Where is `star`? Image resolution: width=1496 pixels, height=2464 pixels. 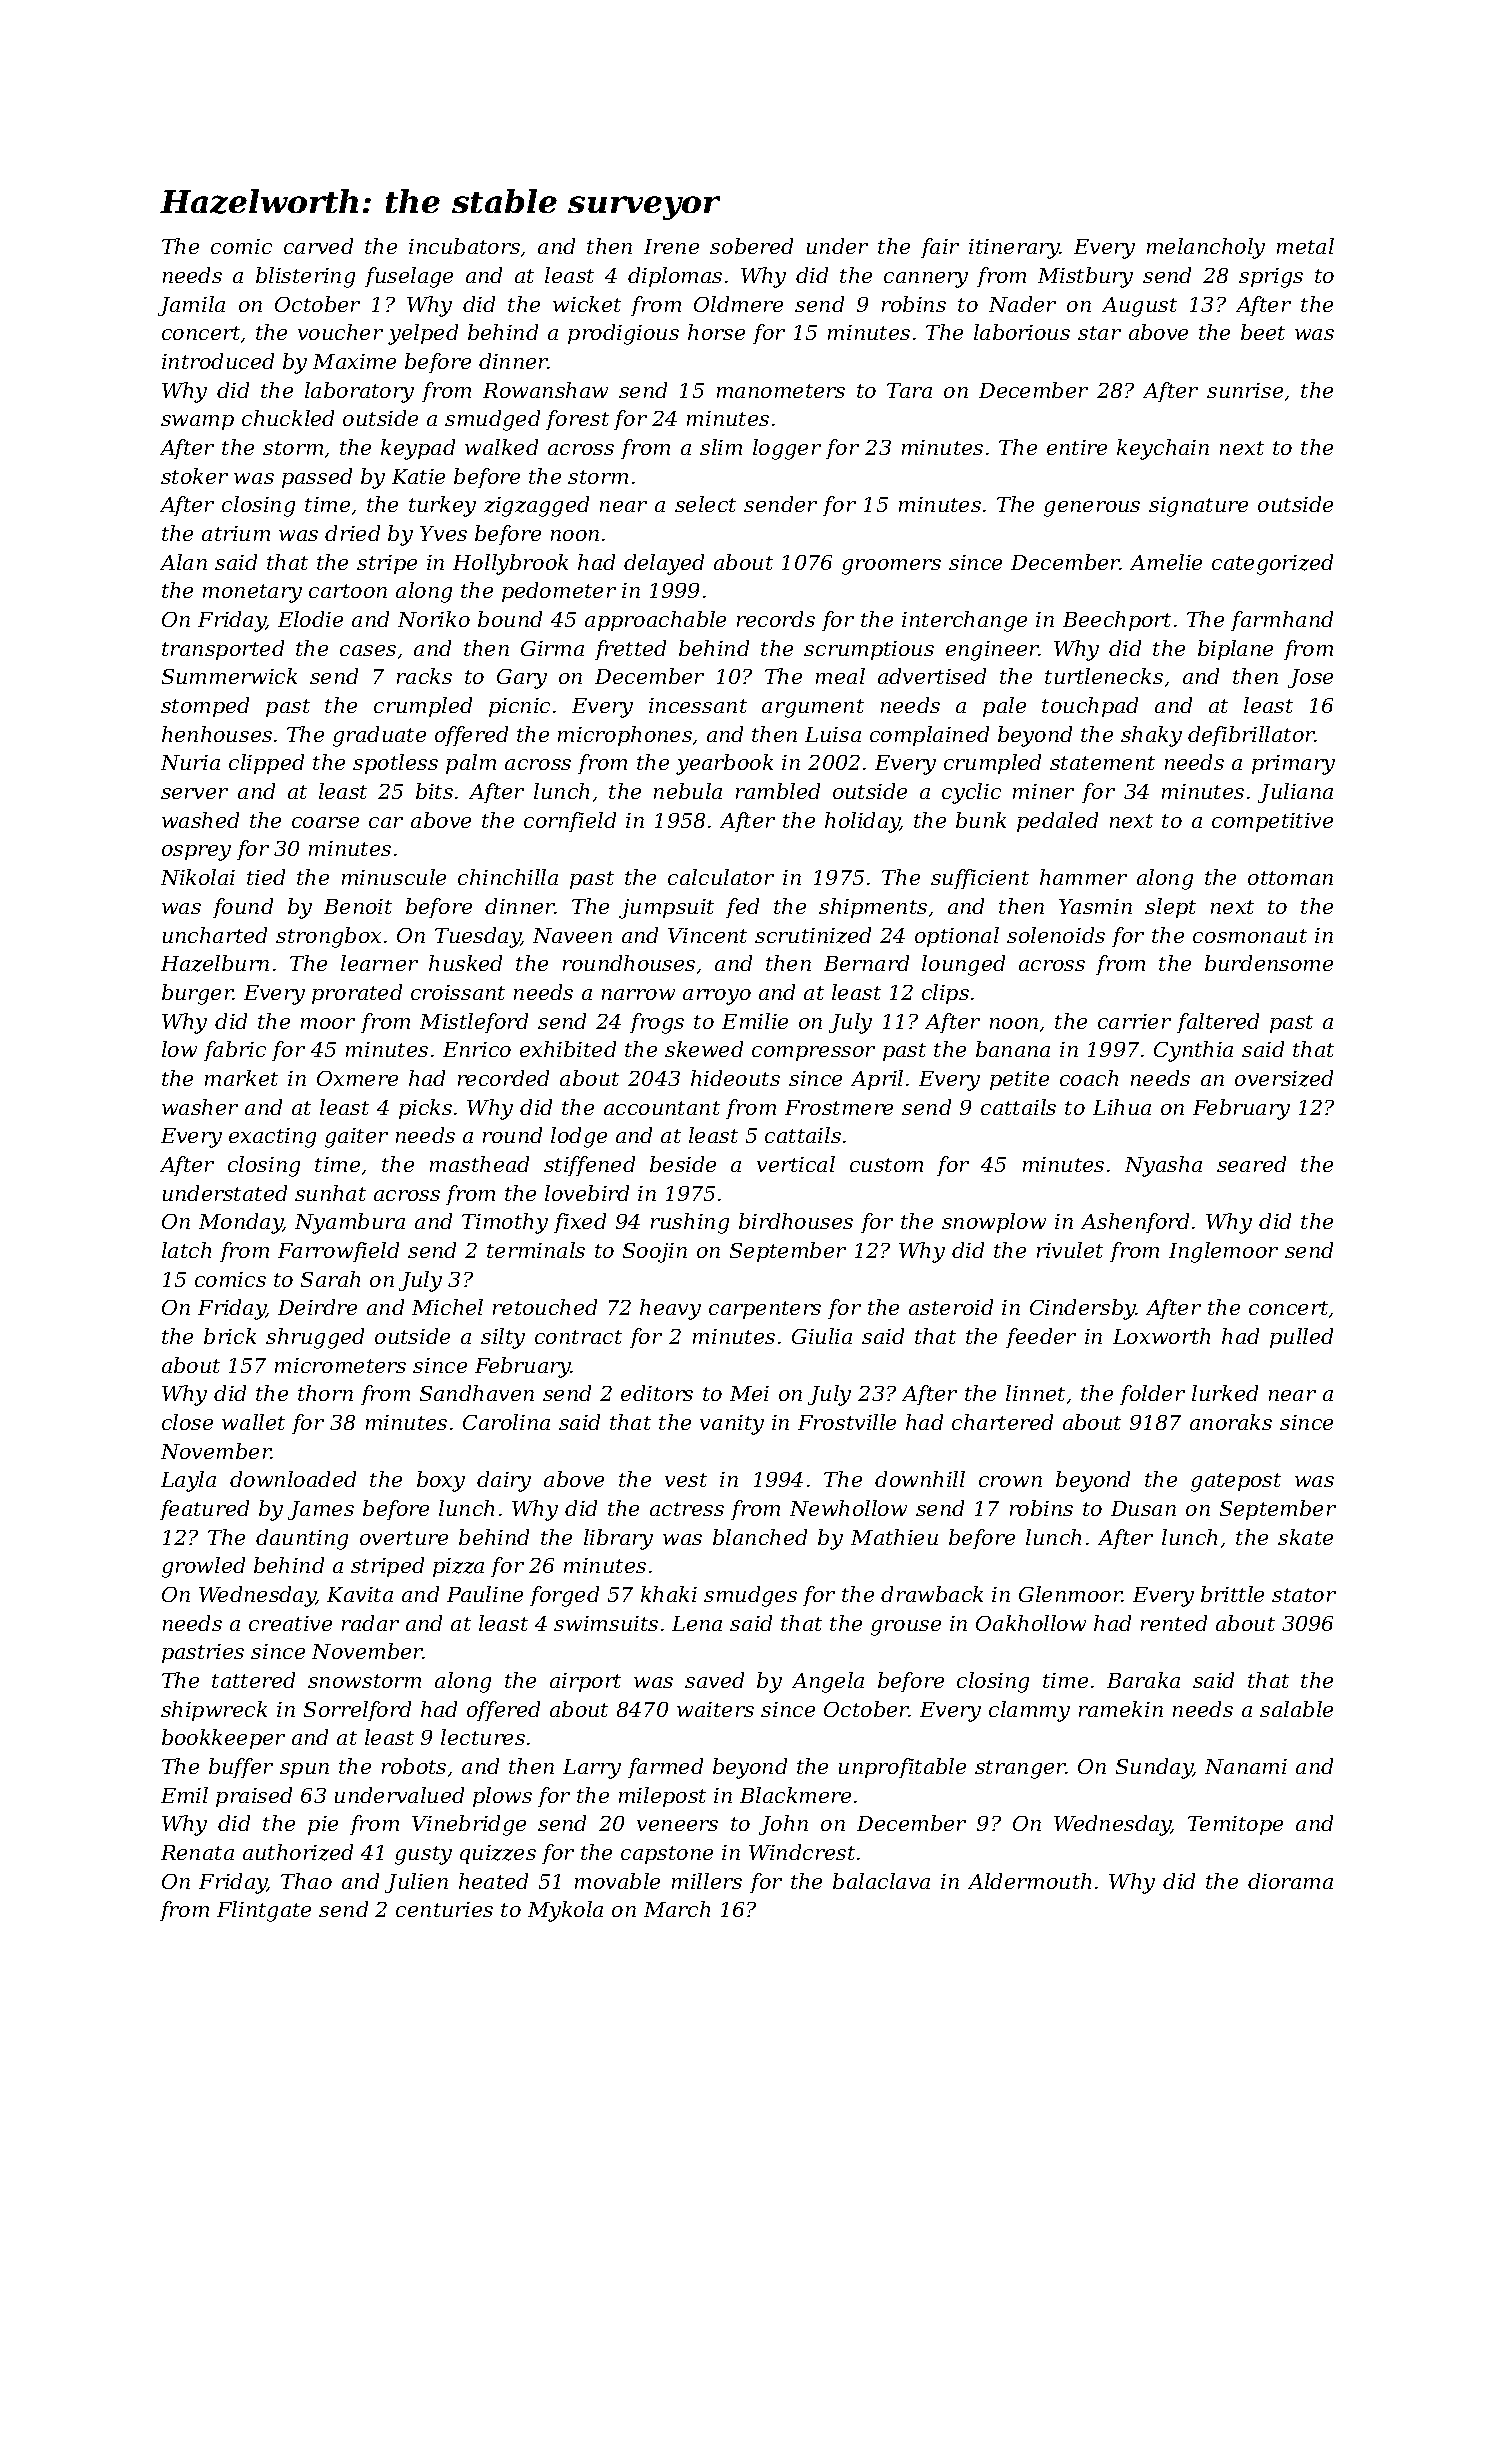
star is located at coordinates (1099, 333).
